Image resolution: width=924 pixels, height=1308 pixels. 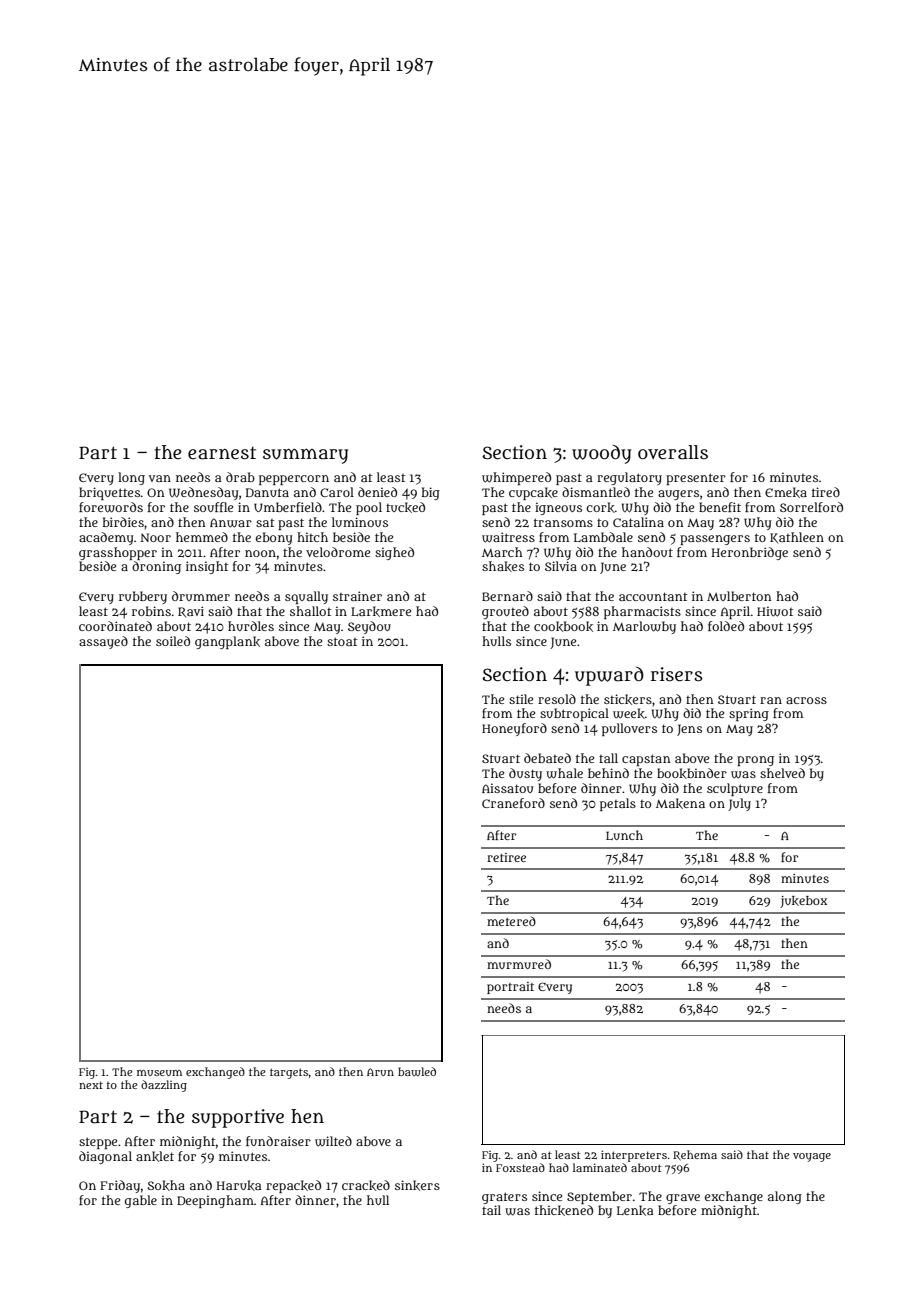 I want to click on metered, so click(x=511, y=921).
